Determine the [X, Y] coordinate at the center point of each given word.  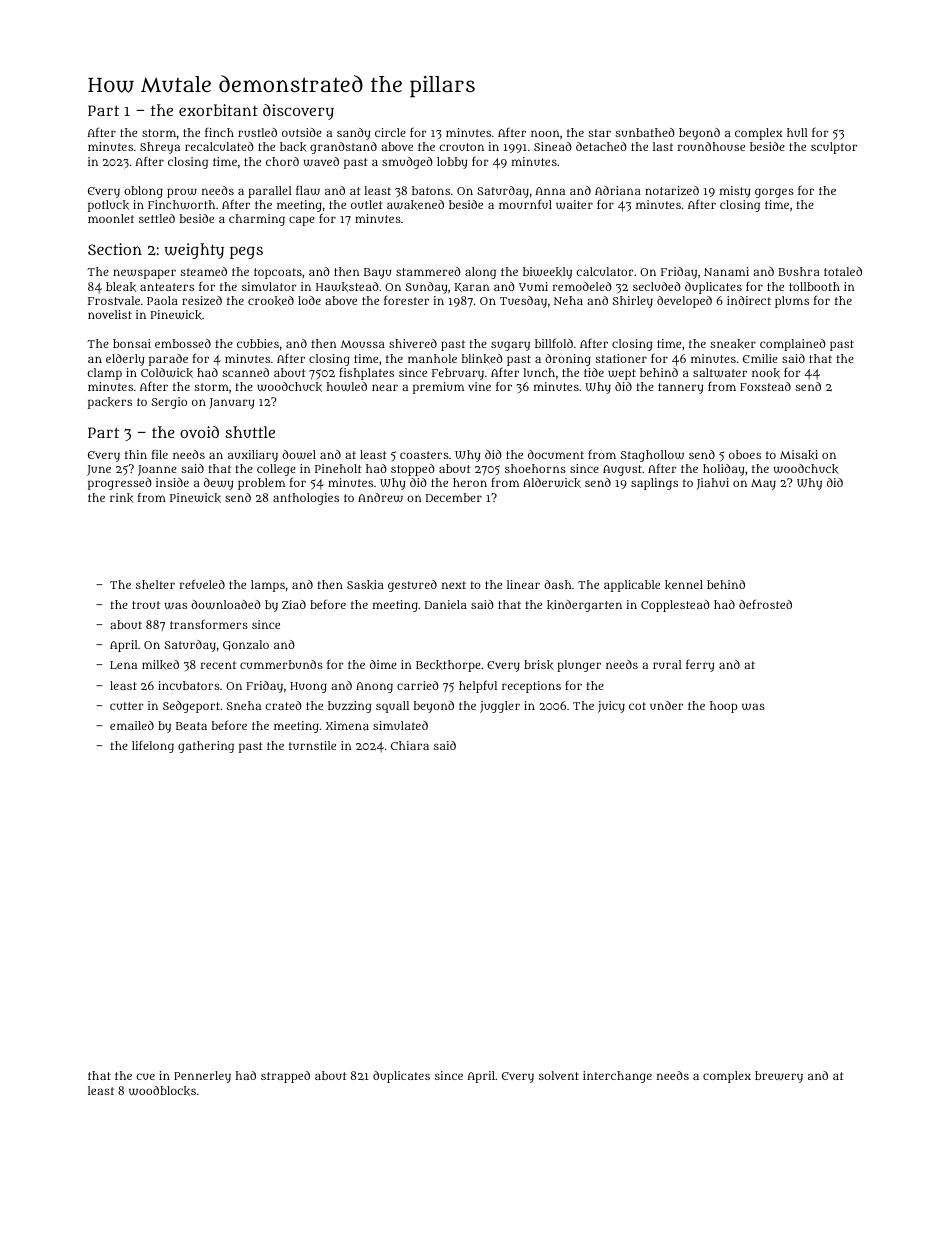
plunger [579, 666]
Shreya [160, 148]
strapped [285, 1077]
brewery [779, 1077]
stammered [428, 271]
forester [406, 300]
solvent [559, 1075]
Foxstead [765, 386]
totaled [843, 271]
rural [667, 664]
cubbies [258, 343]
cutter [127, 706]
